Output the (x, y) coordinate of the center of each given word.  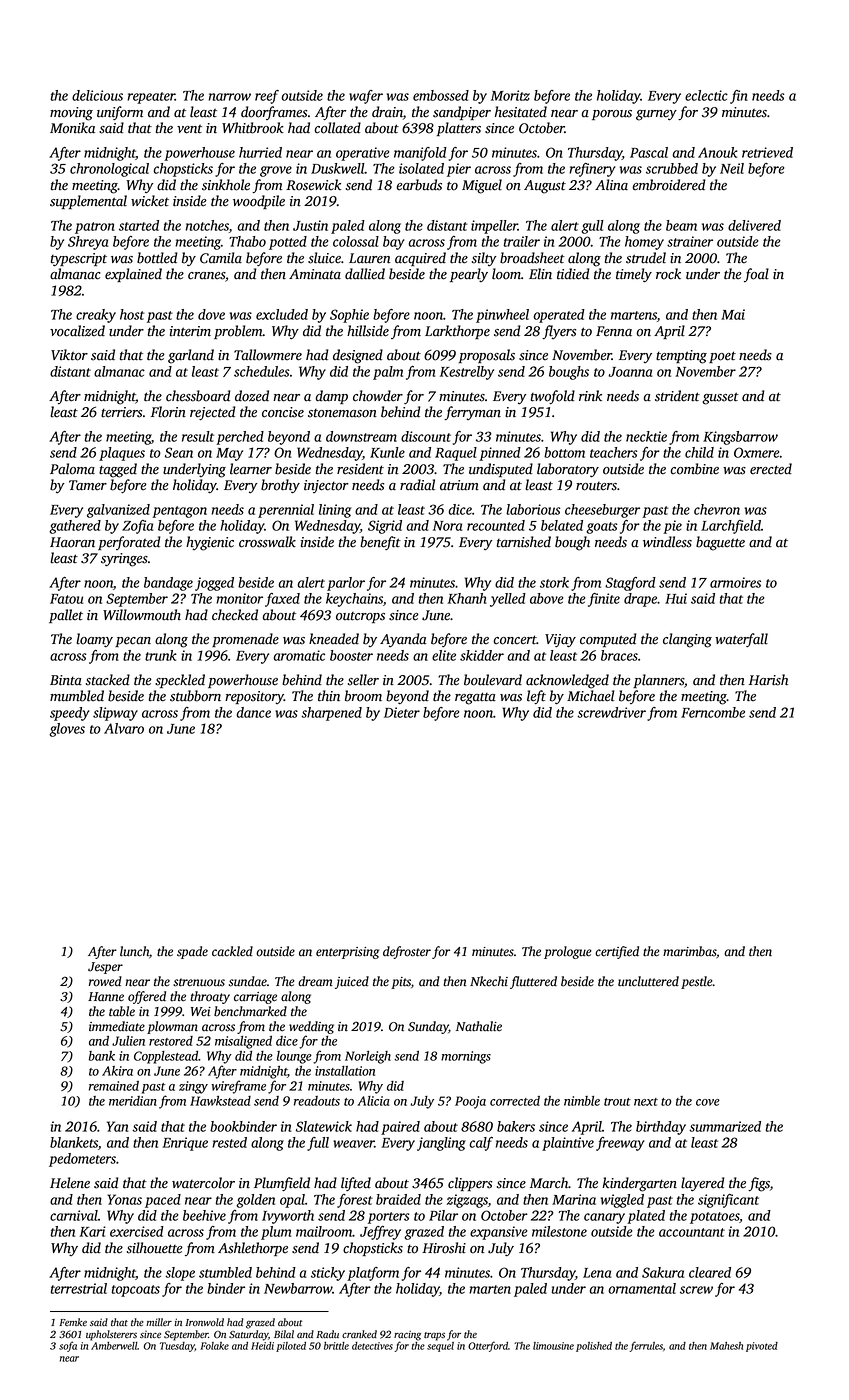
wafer (366, 97)
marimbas (689, 951)
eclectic (706, 95)
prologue (568, 952)
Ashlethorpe (253, 1249)
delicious (97, 95)
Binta (66, 680)
